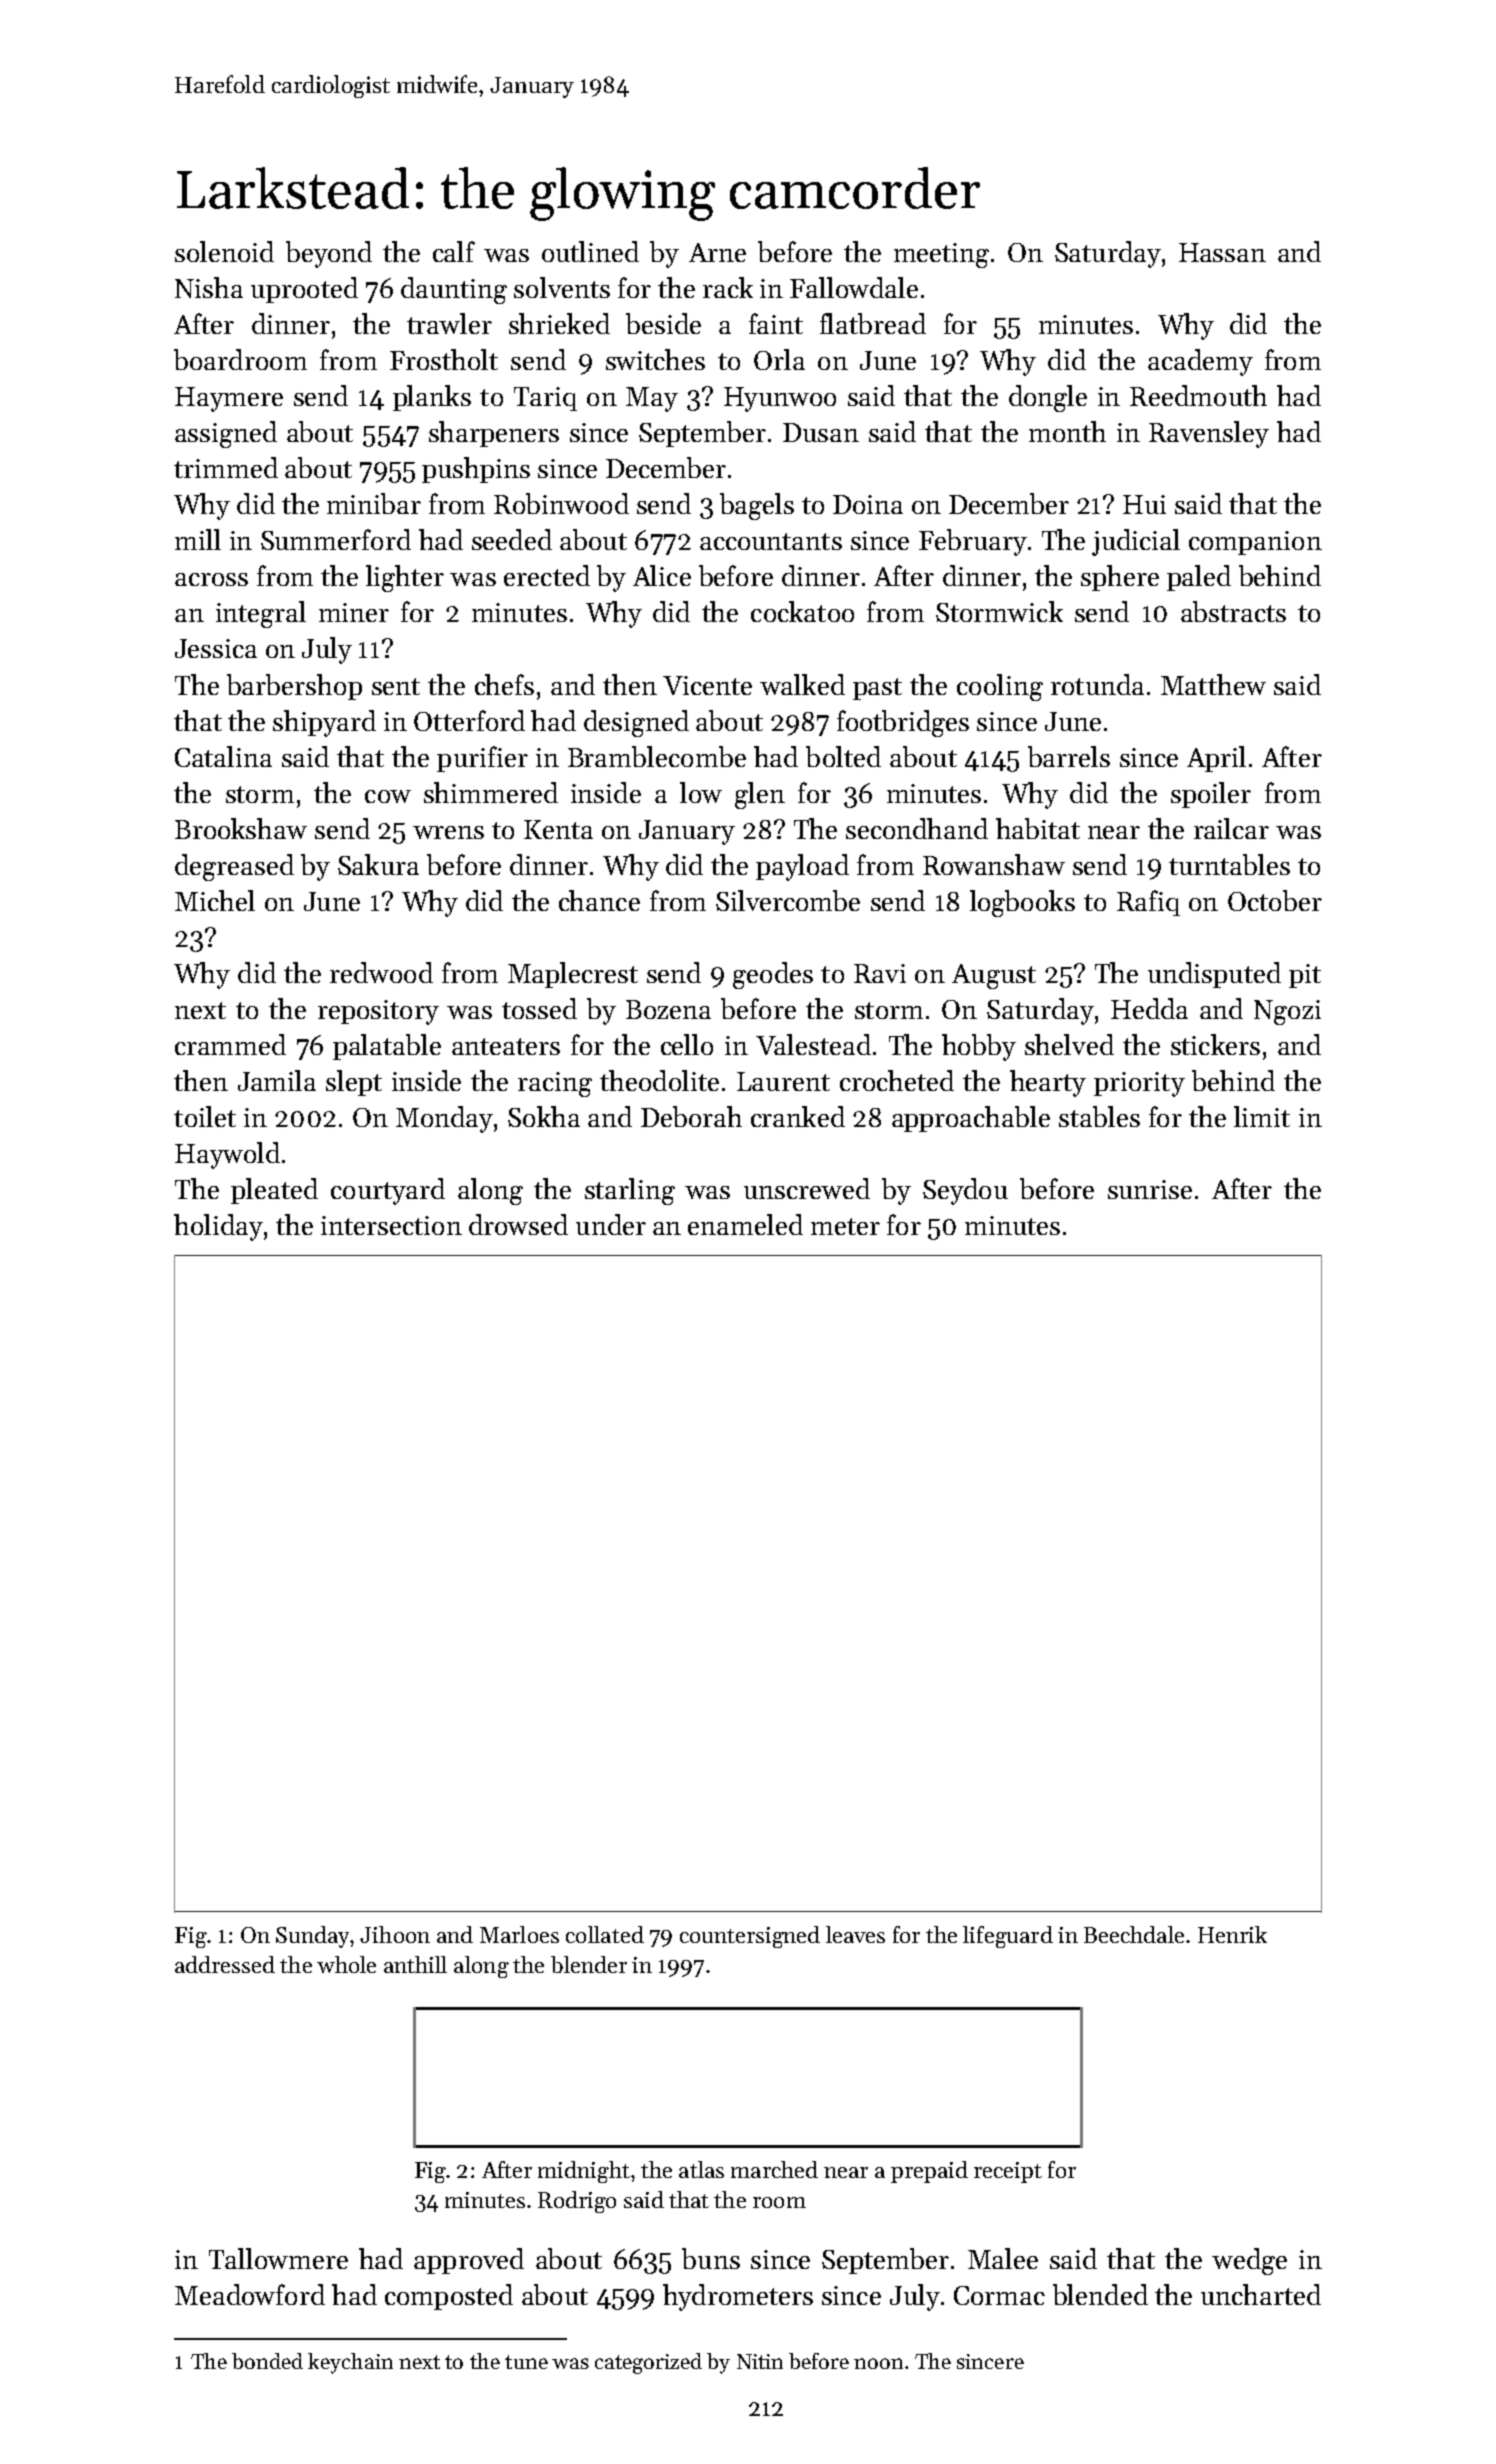 The height and width of the page is (2464, 1496). I want to click on countersigned, so click(750, 1937).
